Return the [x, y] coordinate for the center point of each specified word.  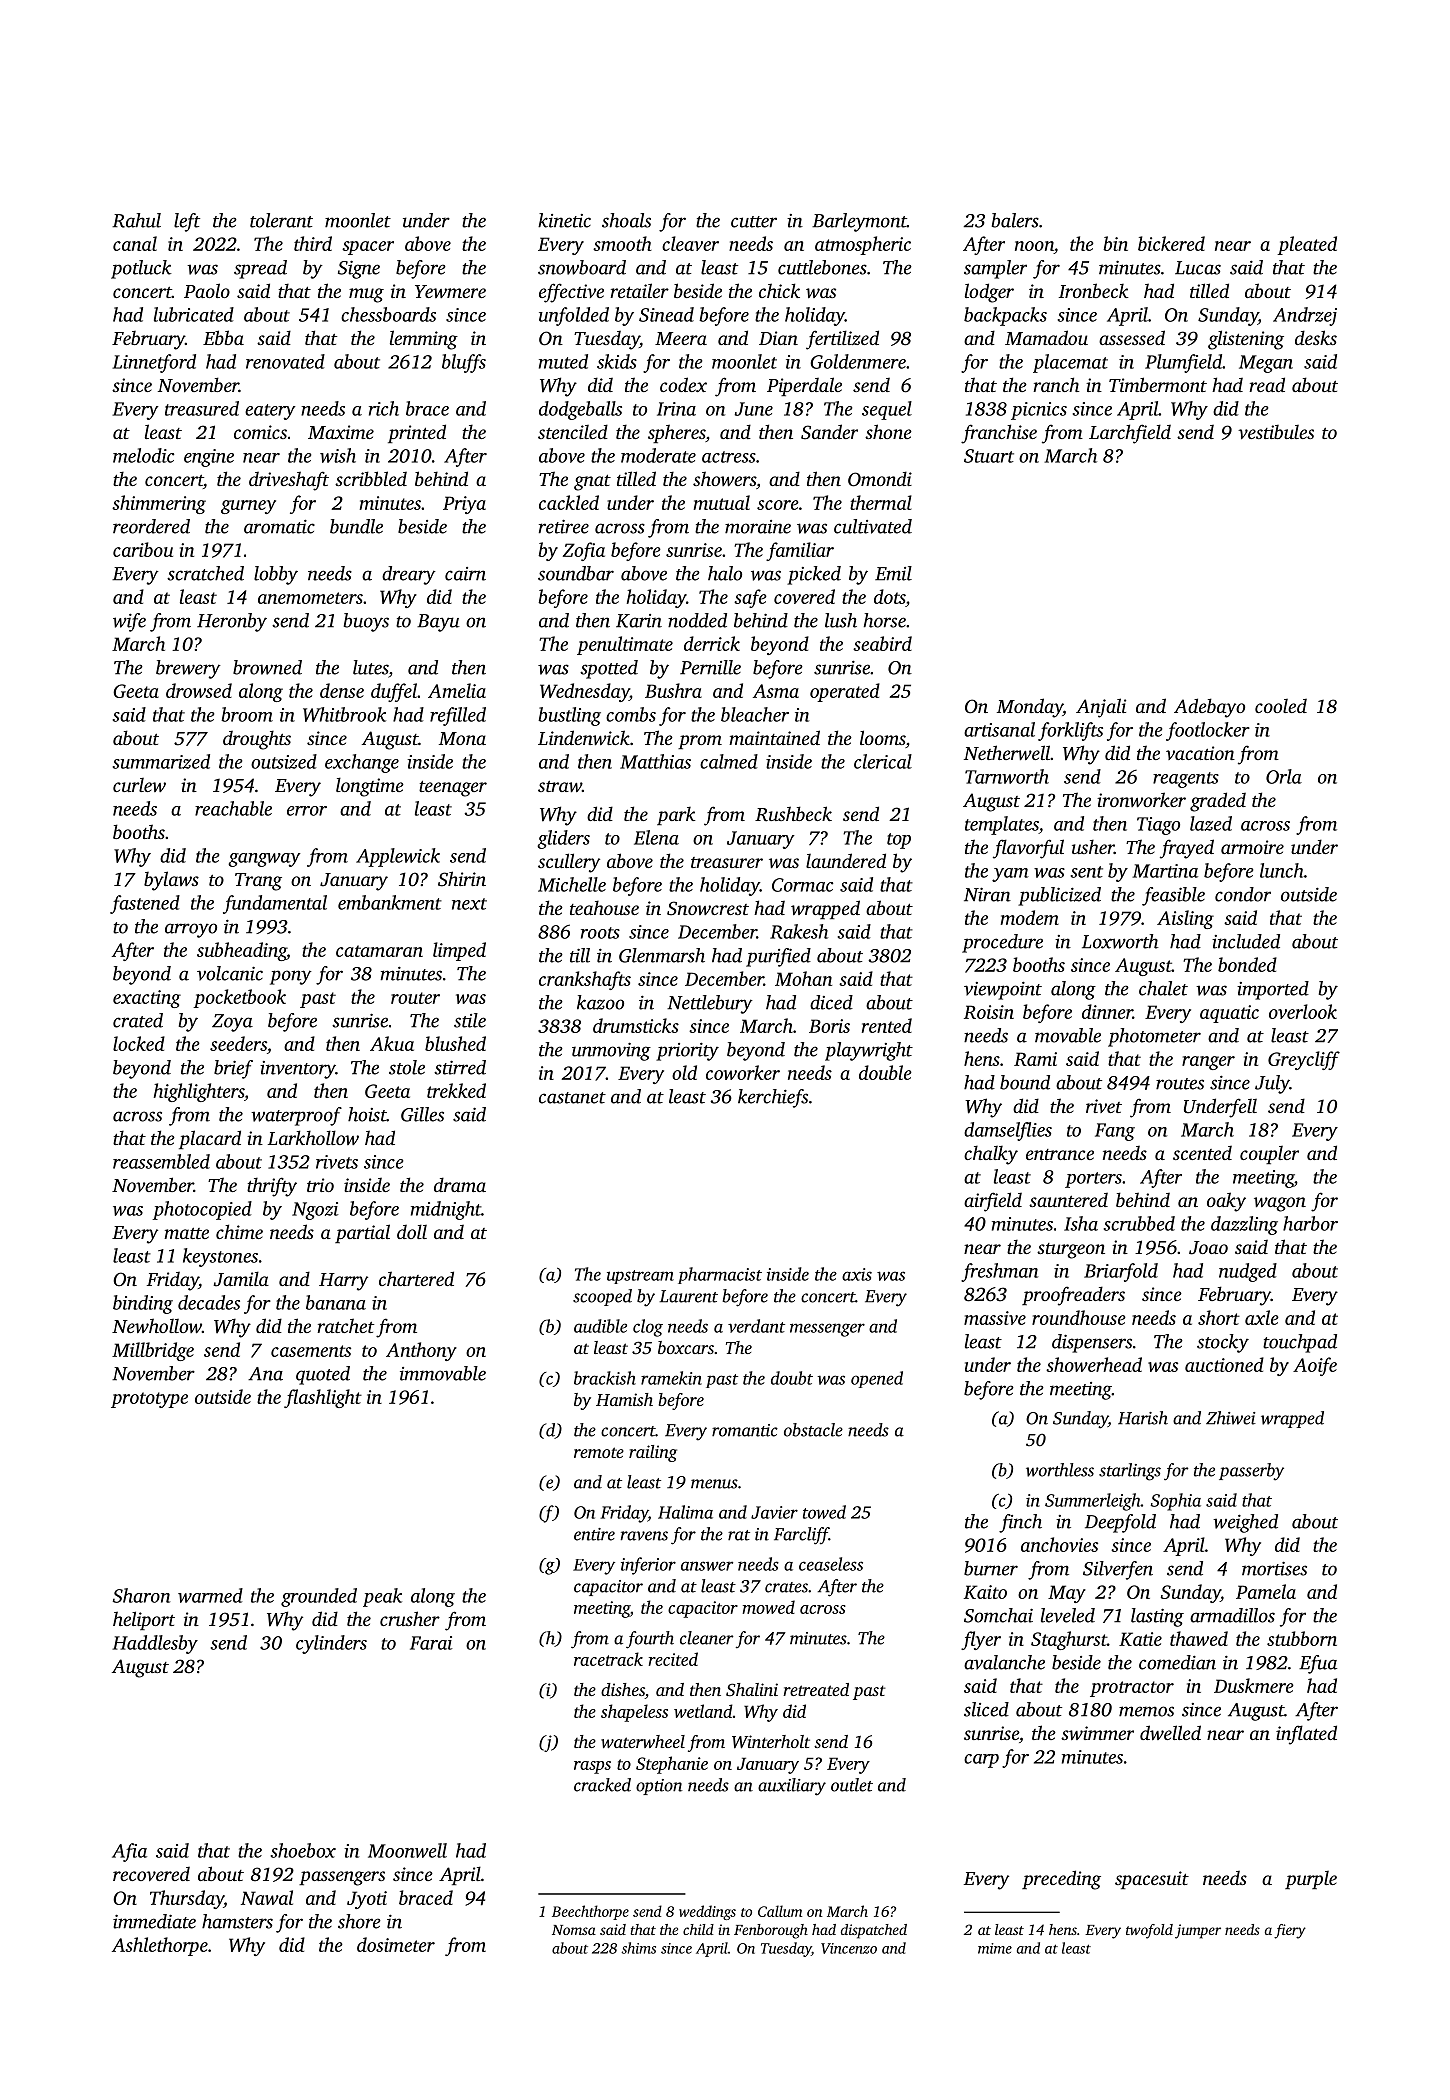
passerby [1251, 1472]
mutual [722, 502]
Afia [129, 1852]
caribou [143, 549]
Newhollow [157, 1325]
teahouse [604, 907]
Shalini [752, 1690]
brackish [605, 1378]
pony [291, 977]
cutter [754, 222]
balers [1015, 220]
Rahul [136, 220]
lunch [1282, 870]
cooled [1281, 706]
